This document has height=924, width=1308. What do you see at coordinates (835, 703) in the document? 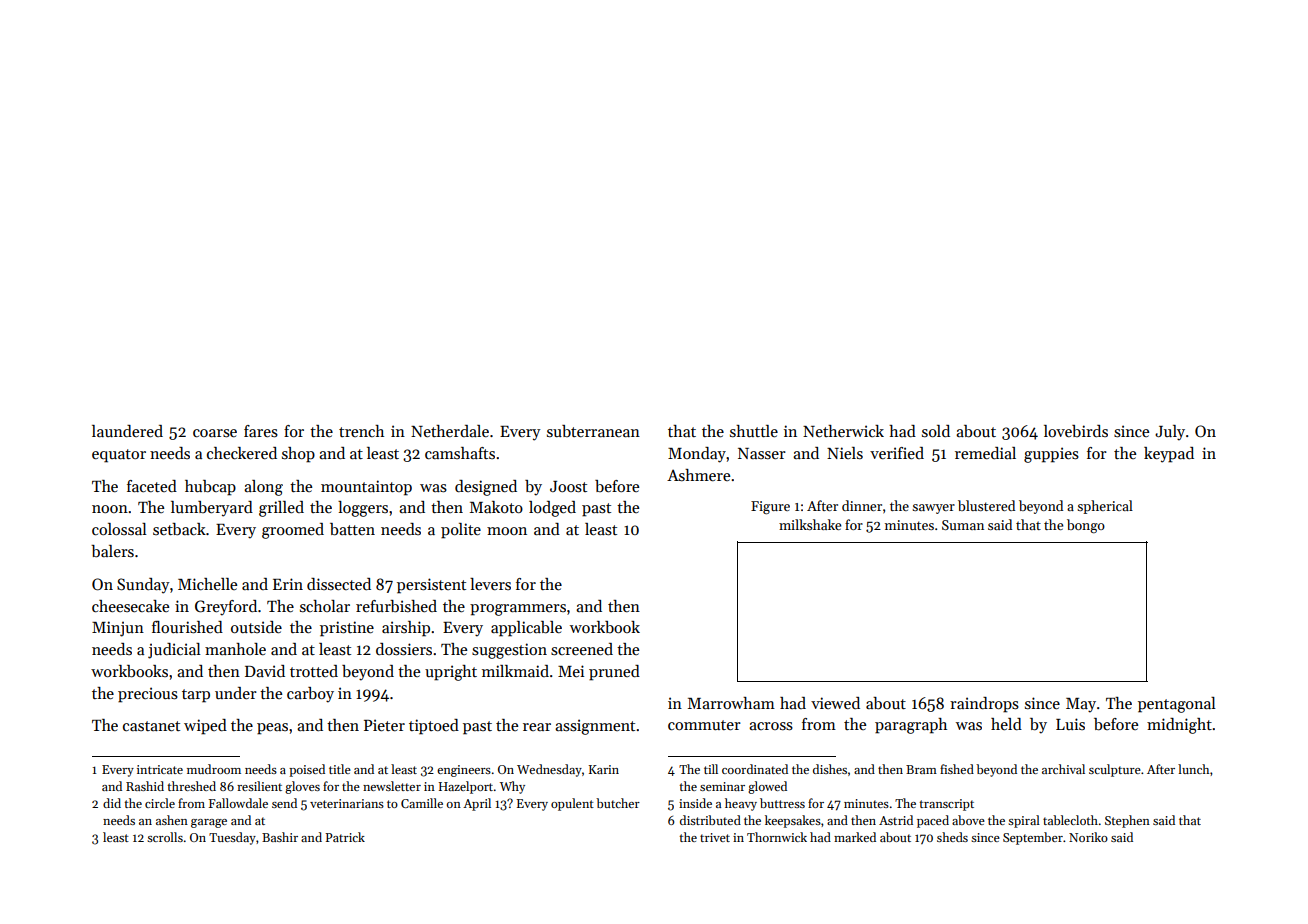
I see `viewed` at bounding box center [835, 703].
